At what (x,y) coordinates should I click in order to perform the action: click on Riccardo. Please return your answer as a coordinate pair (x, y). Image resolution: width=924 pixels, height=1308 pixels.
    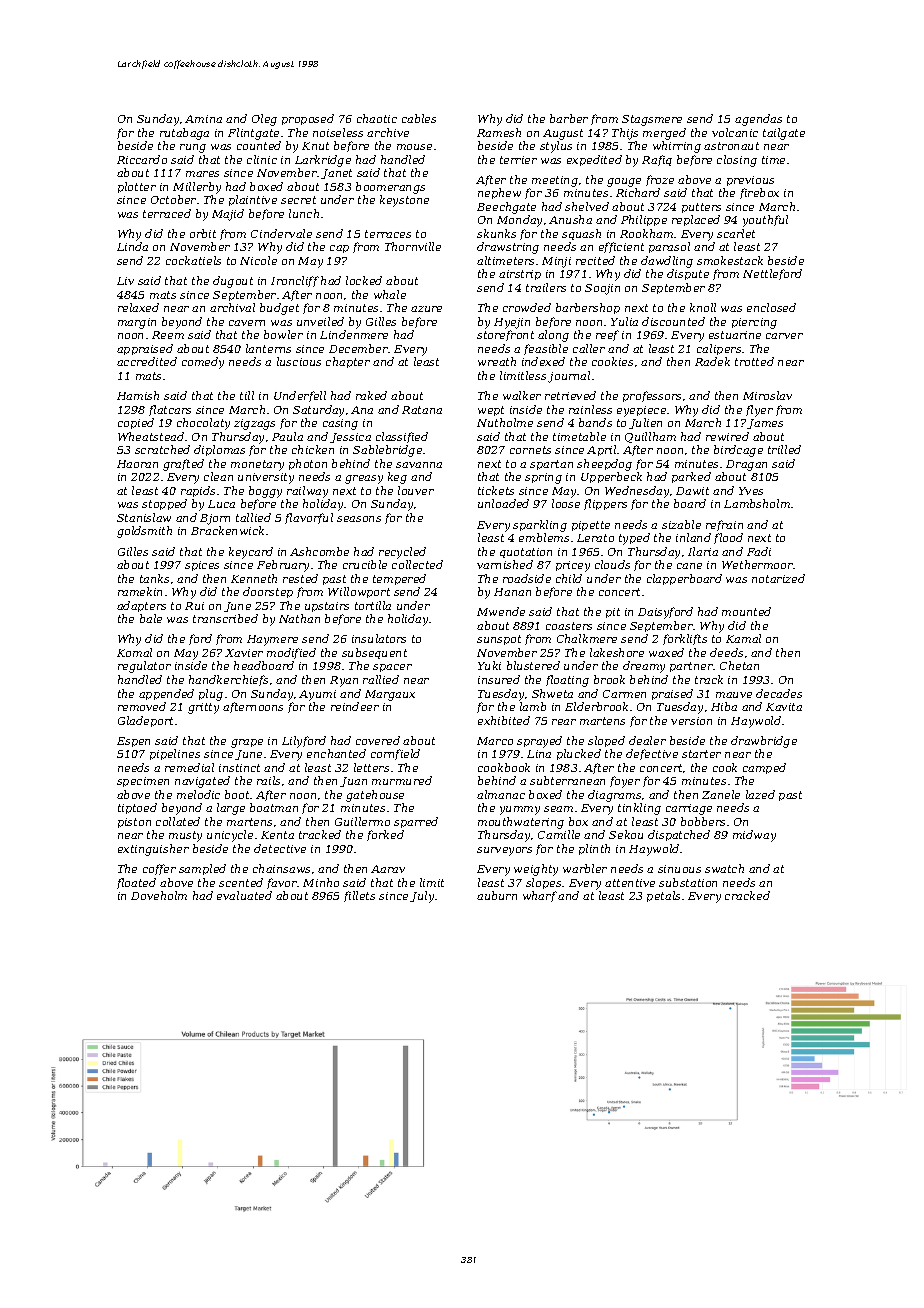
    Looking at the image, I should click on (142, 159).
